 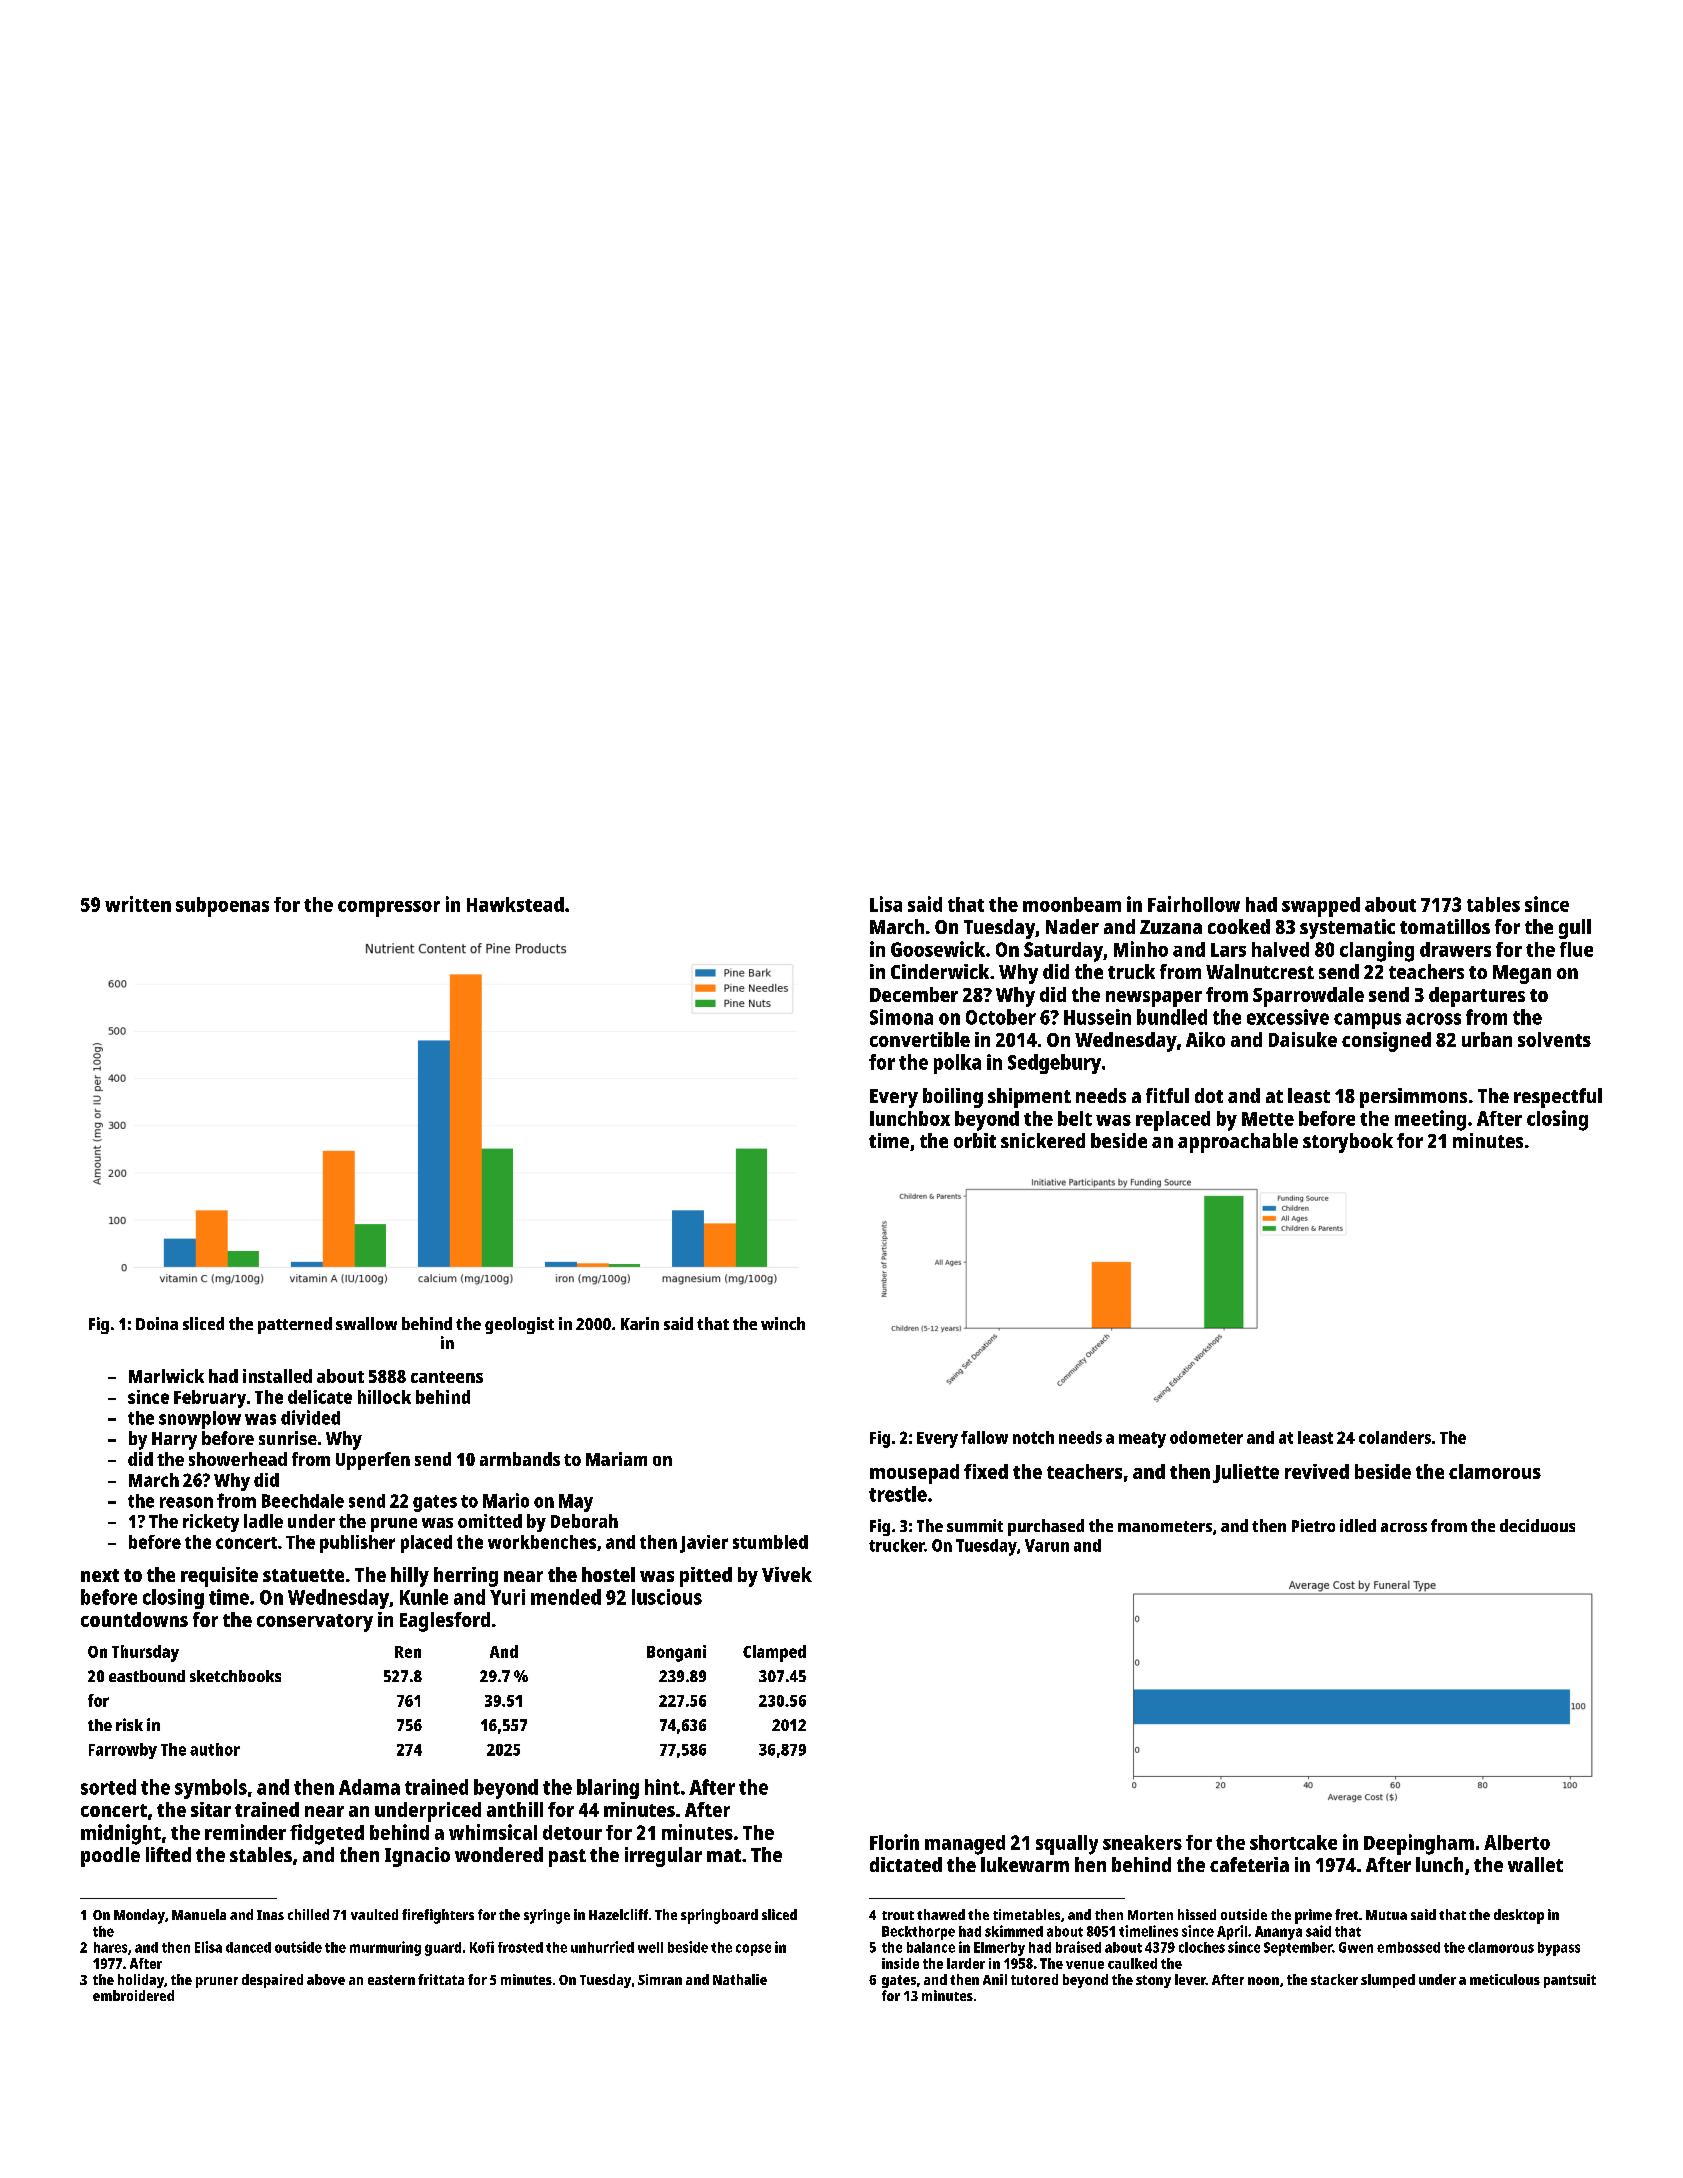 What do you see at coordinates (222, 907) in the image?
I see `subpoenas` at bounding box center [222, 907].
